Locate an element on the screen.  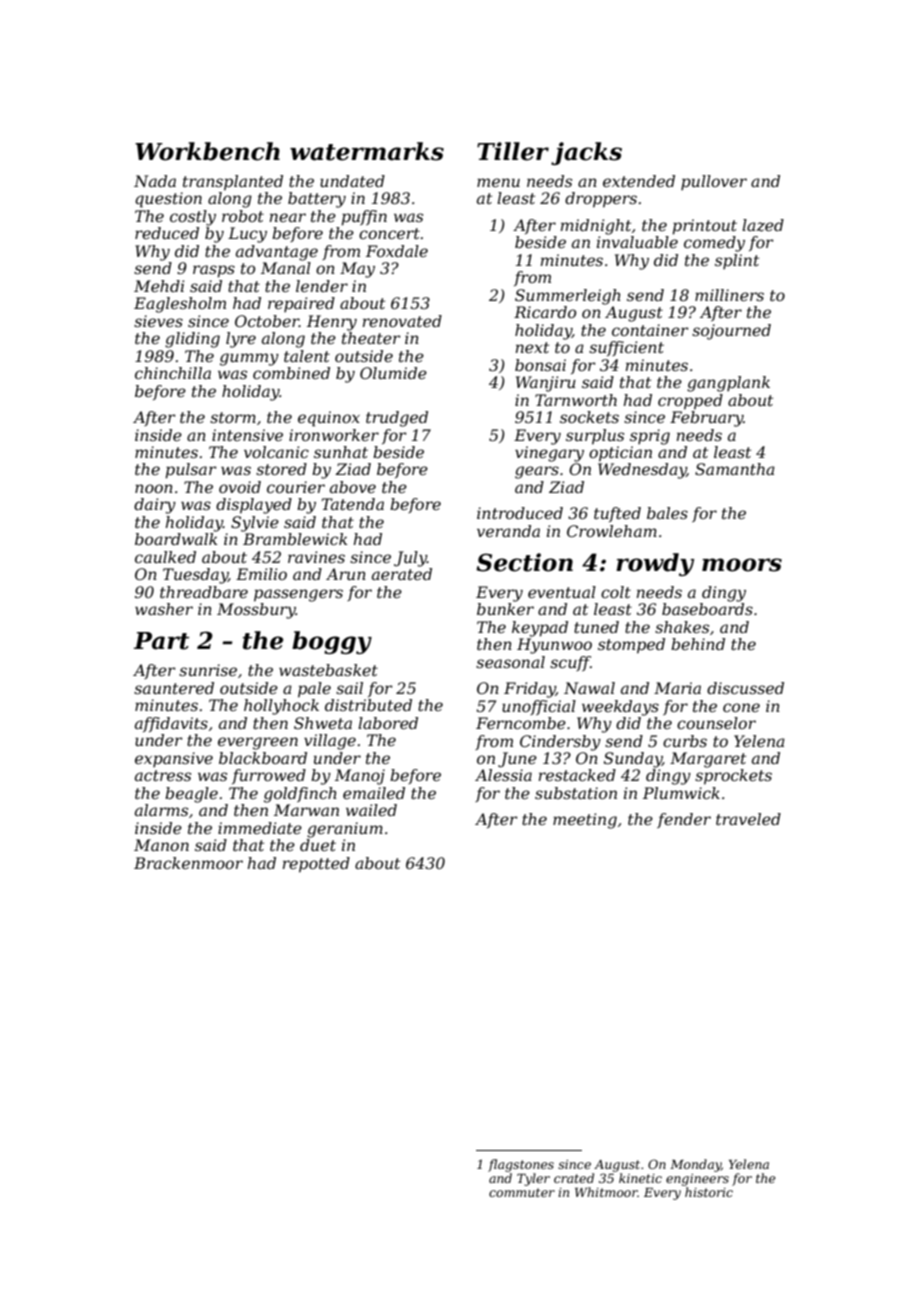
hollyhock is located at coordinates (281, 707).
